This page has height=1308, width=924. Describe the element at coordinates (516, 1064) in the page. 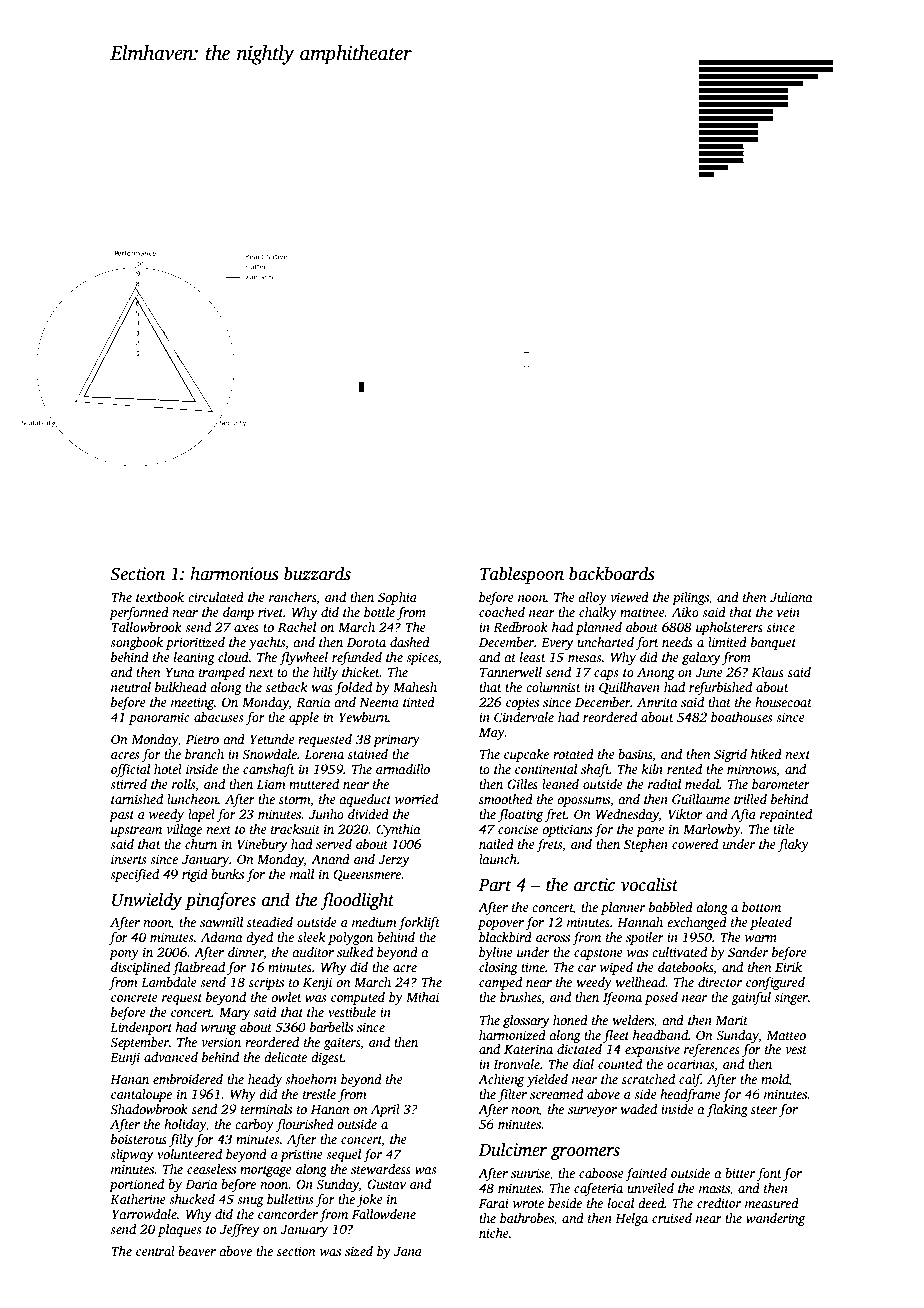

I see `Ironvale` at that location.
